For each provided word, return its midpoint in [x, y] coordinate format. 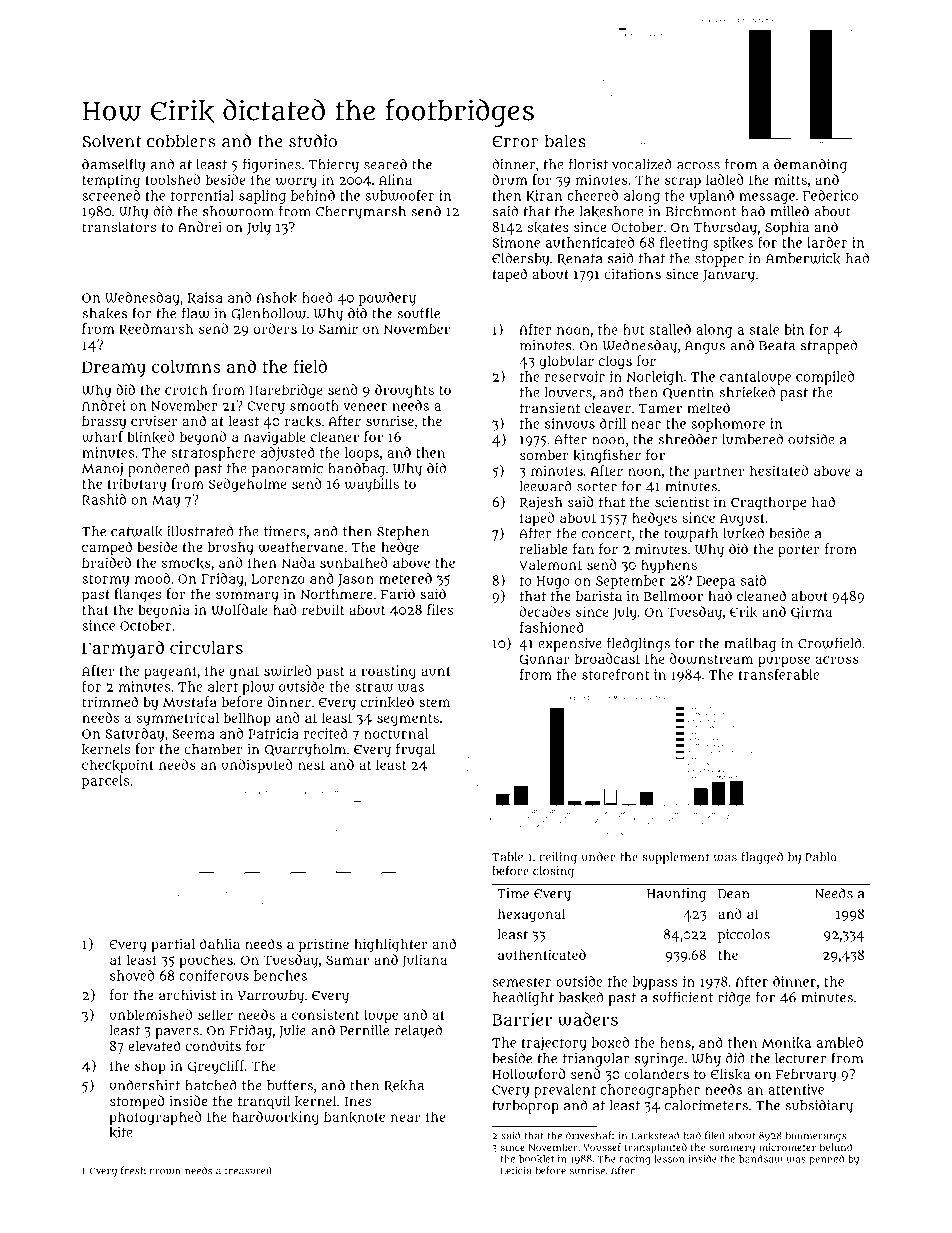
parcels [105, 782]
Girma [811, 612]
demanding [810, 166]
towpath [691, 535]
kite [120, 1132]
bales [565, 141]
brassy [104, 422]
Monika [786, 1043]
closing [553, 872]
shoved [132, 975]
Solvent [112, 141]
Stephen [403, 533]
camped [107, 548]
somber [544, 455]
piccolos [744, 936]
